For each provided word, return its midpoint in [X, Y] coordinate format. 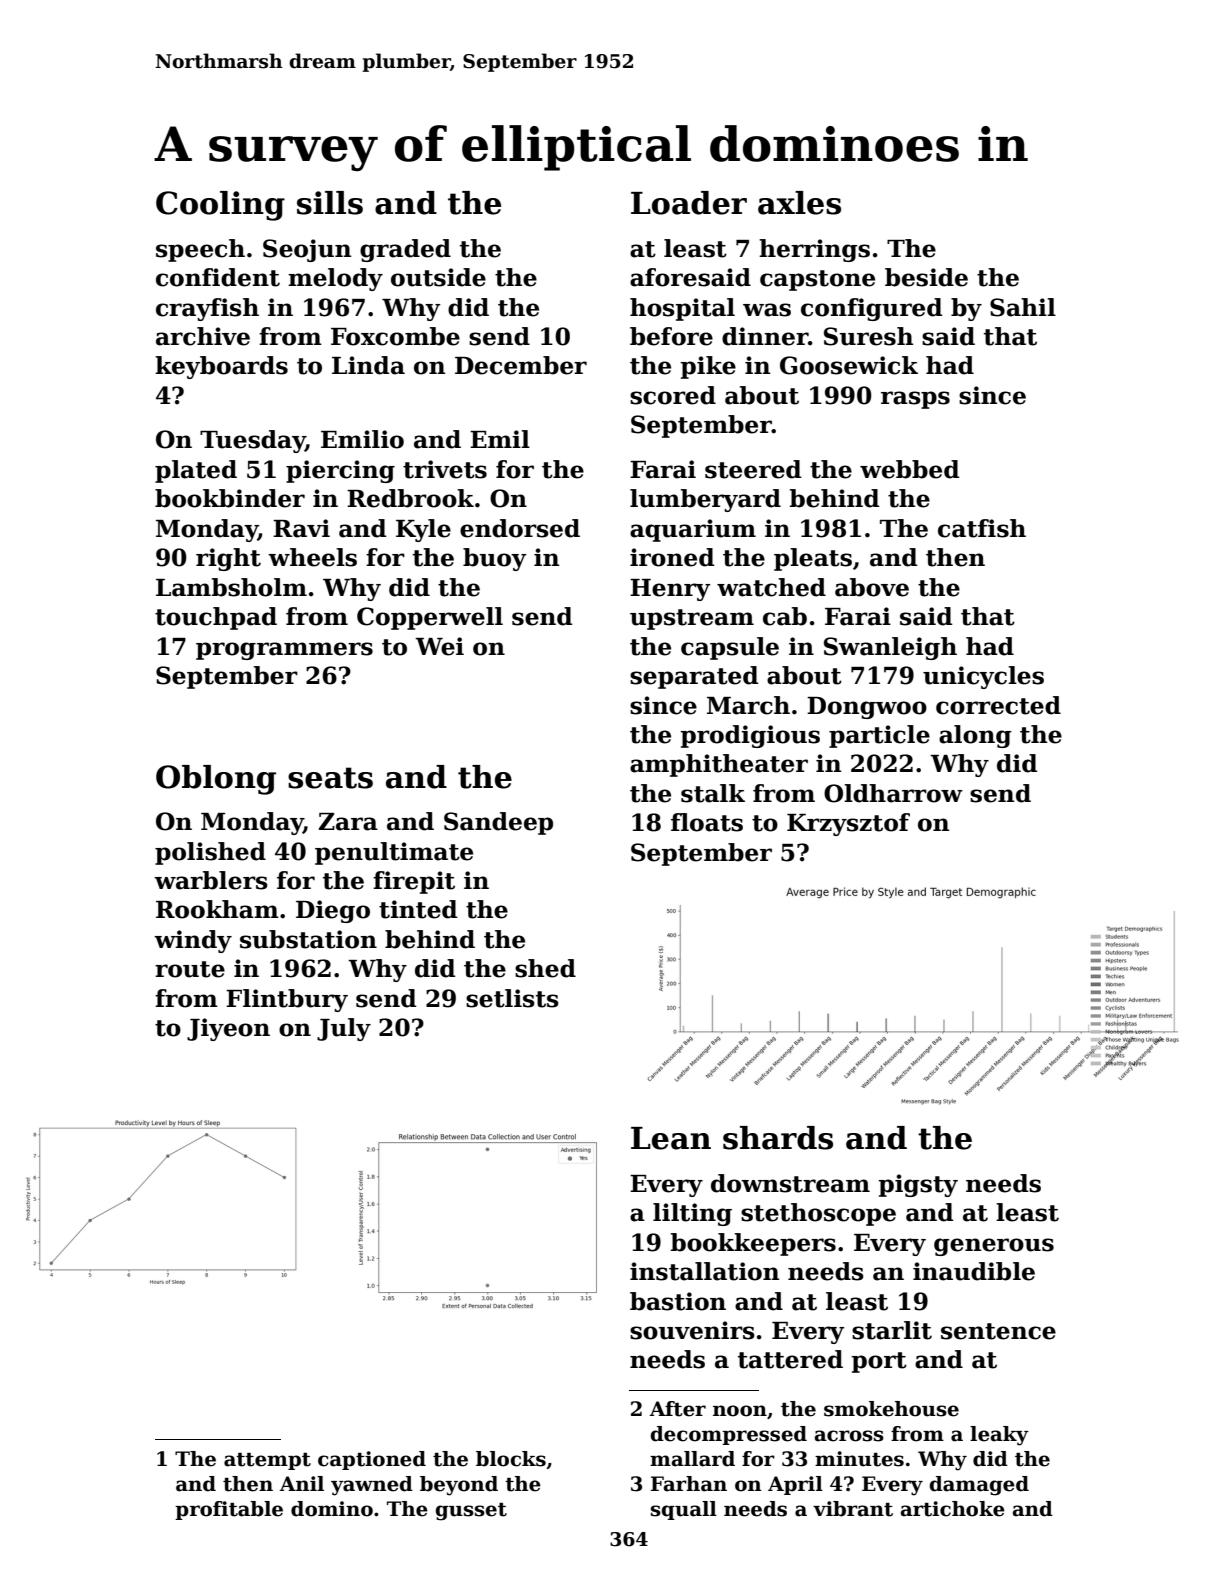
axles [799, 203]
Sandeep [498, 823]
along [975, 736]
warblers [211, 880]
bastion [678, 1301]
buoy [494, 559]
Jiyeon [228, 1029]
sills [330, 203]
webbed [909, 469]
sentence [998, 1331]
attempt [267, 1461]
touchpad [216, 618]
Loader [689, 203]
